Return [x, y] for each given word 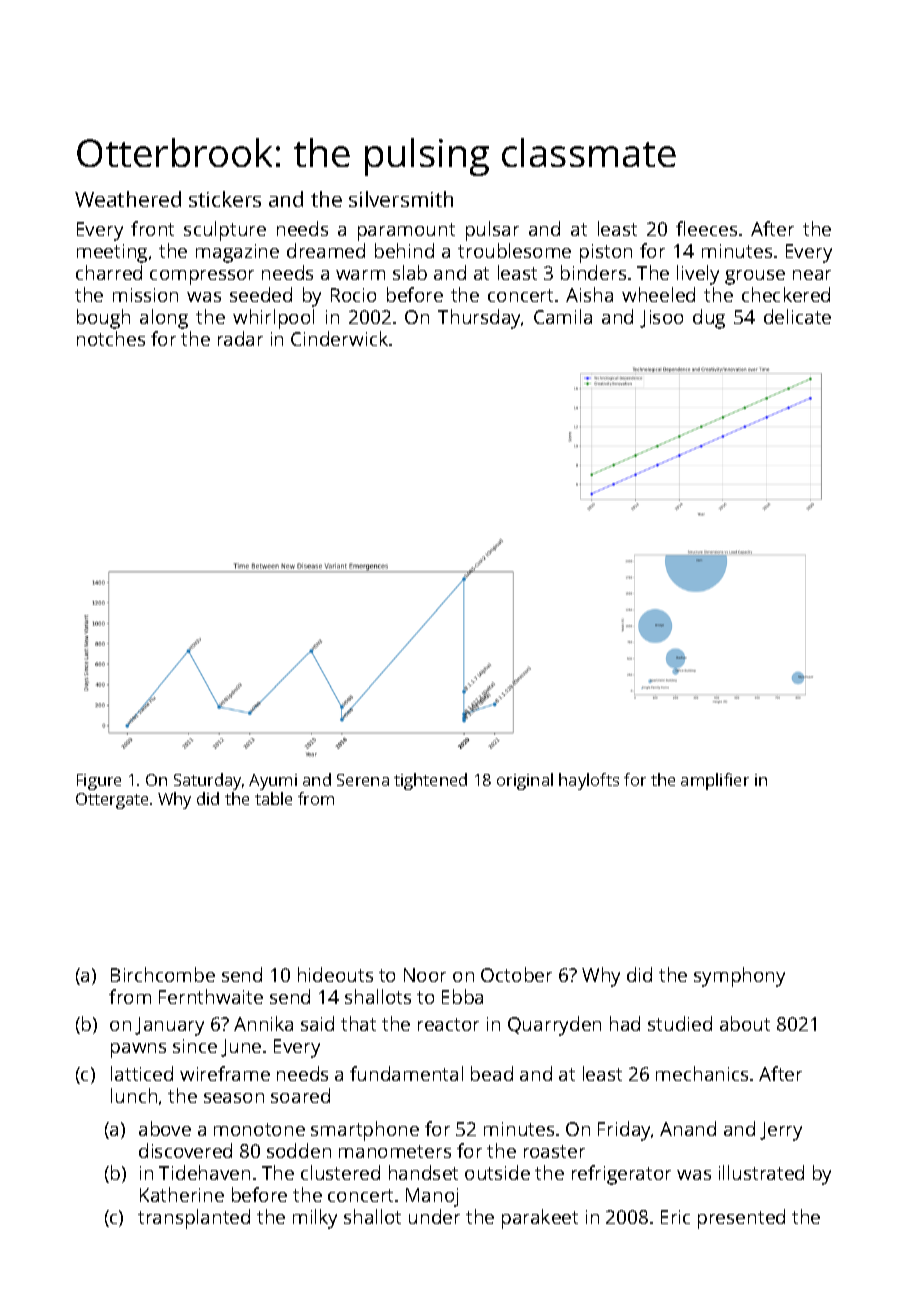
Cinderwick [339, 338]
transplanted [194, 1219]
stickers [225, 199]
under [434, 1216]
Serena [363, 780]
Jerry [781, 1131]
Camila [563, 316]
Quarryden [554, 1026]
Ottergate [112, 801]
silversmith [401, 199]
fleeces [706, 228]
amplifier [715, 781]
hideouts [335, 974]
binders [593, 272]
